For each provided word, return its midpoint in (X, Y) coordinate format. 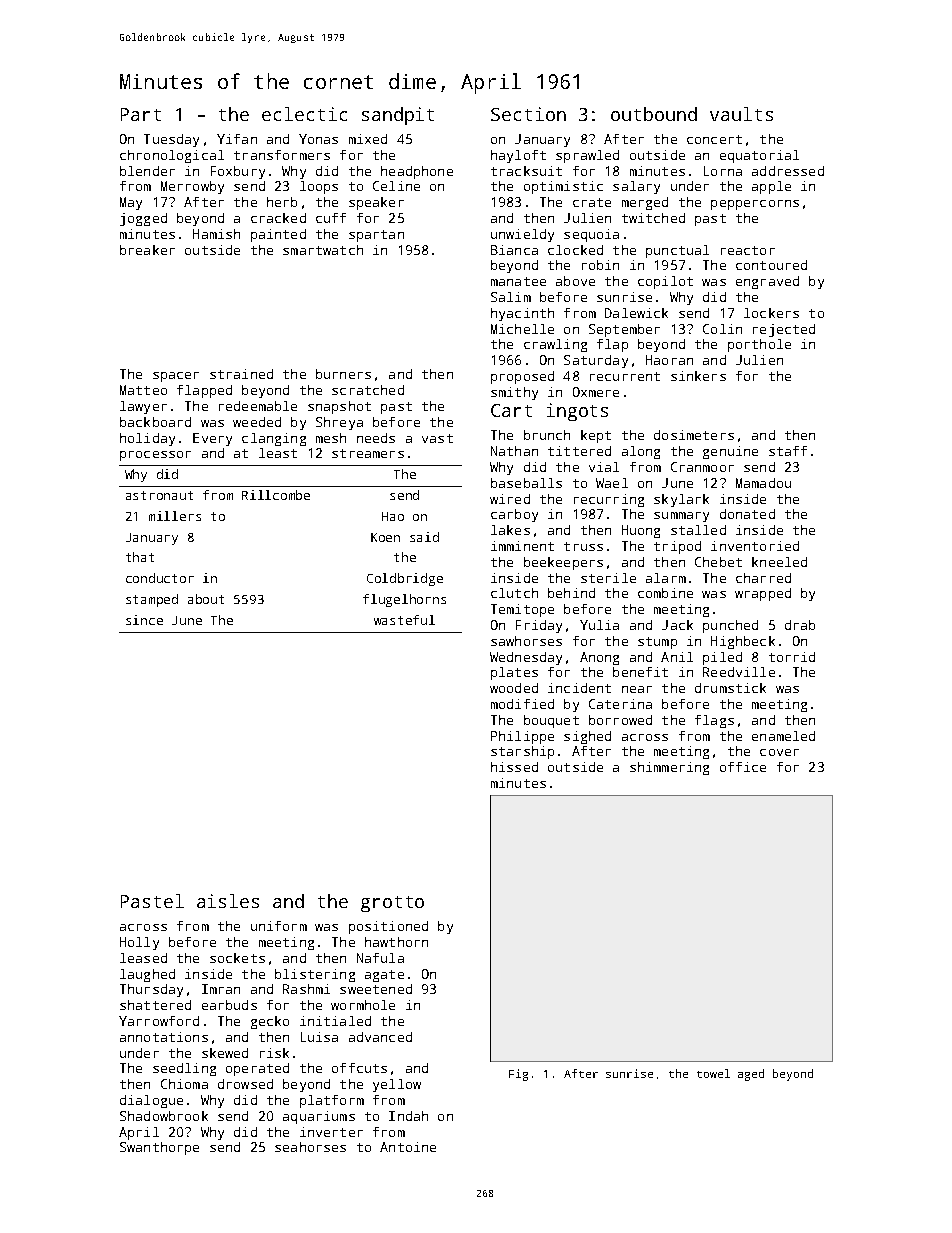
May (131, 203)
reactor (748, 250)
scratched (368, 390)
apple (771, 187)
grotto (392, 904)
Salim (511, 297)
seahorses (310, 1147)
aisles (228, 901)
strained (241, 374)
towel (713, 1073)
